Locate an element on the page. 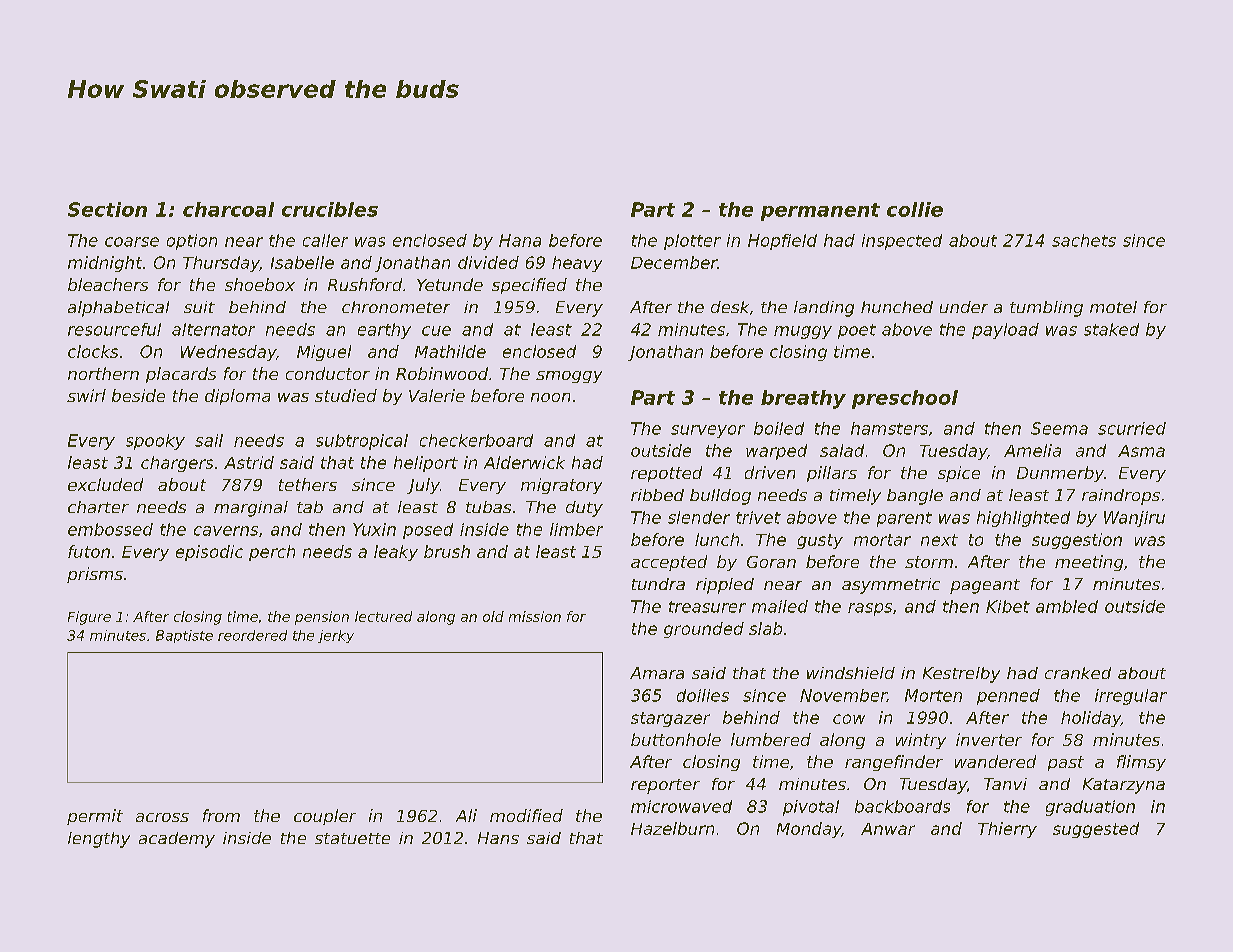 This page has height=952, width=1233. from is located at coordinates (221, 815).
